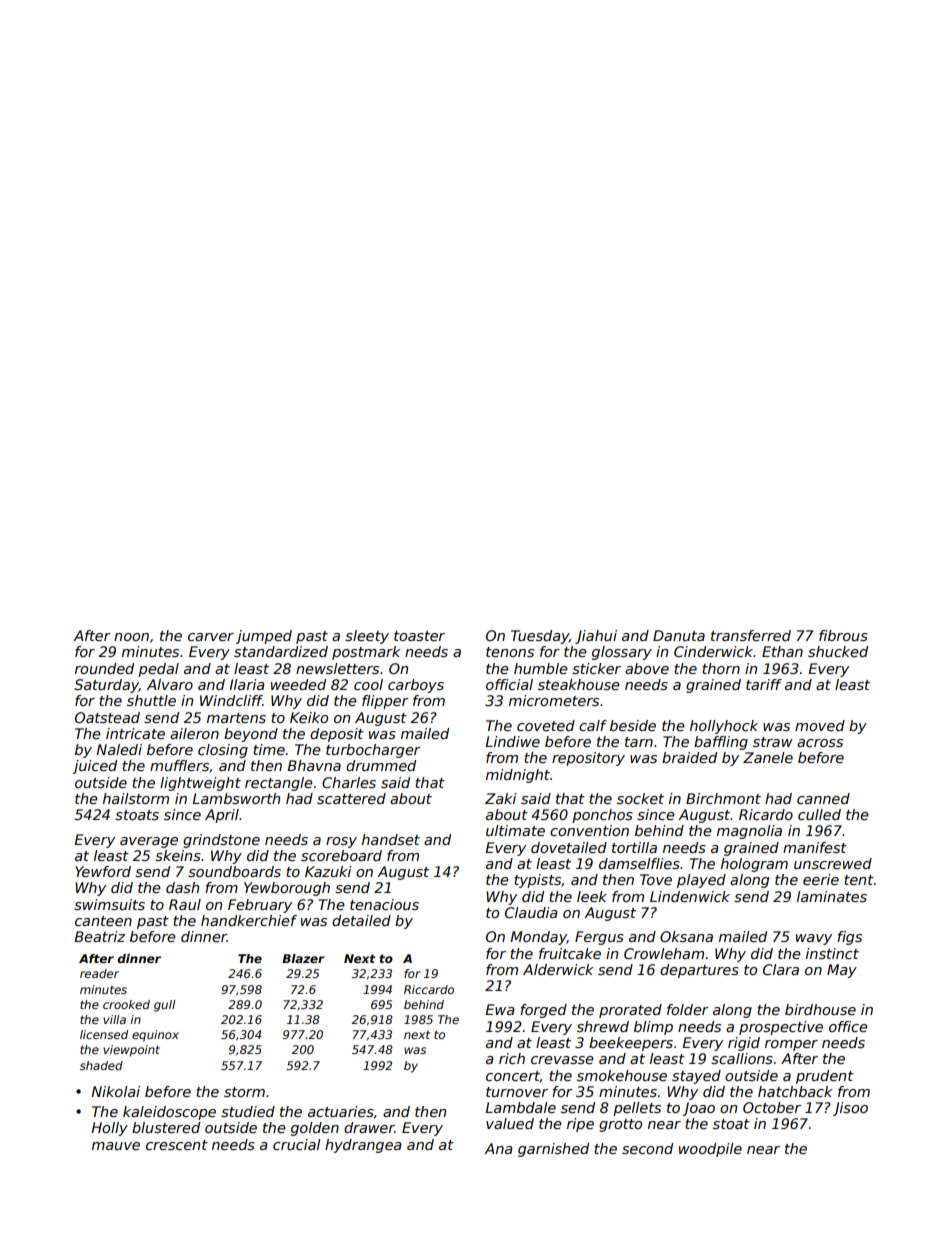 The image size is (952, 1233). Describe the element at coordinates (116, 1146) in the document. I see `mauve` at that location.
